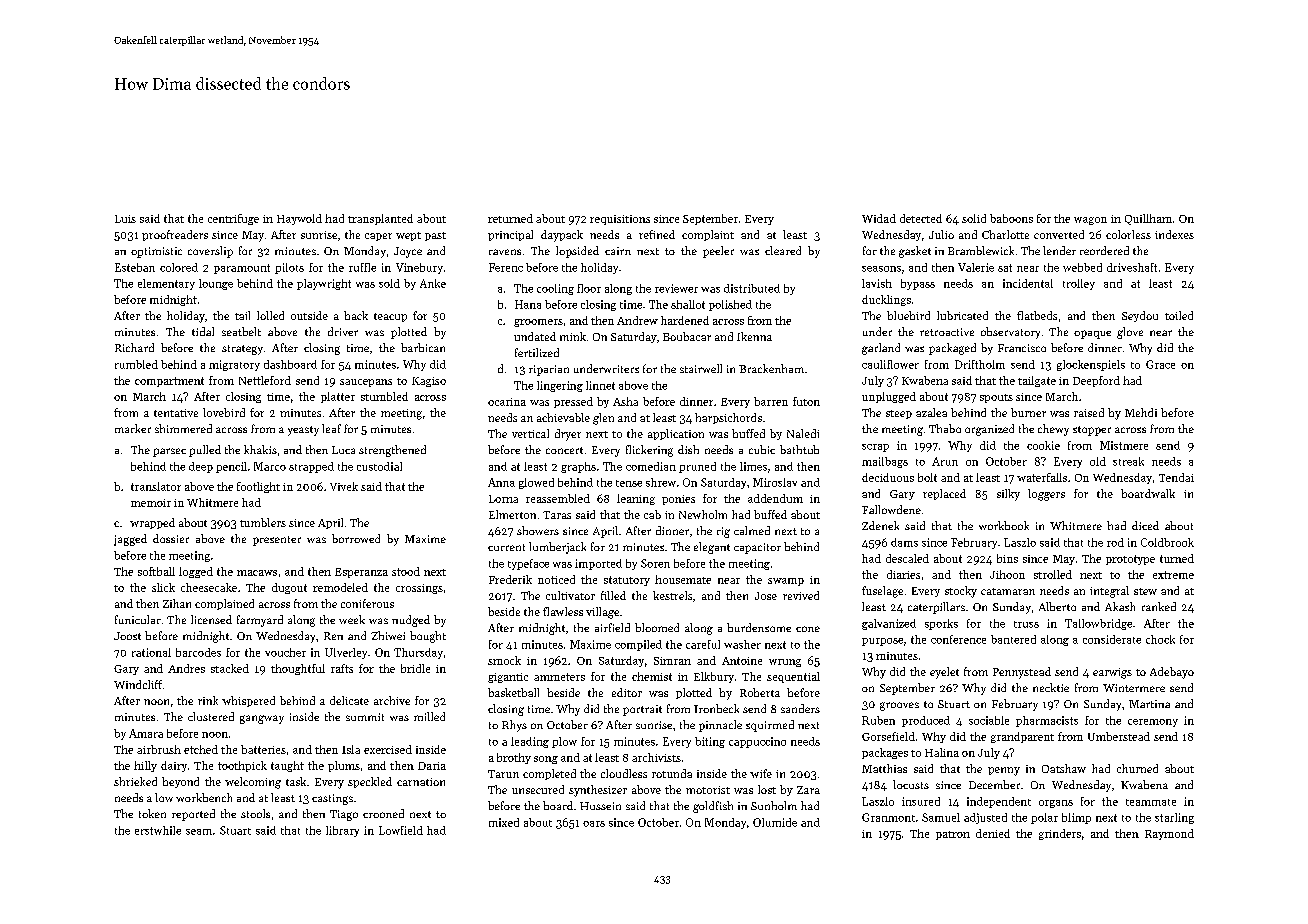 This screenshot has width=1308, height=924. Describe the element at coordinates (1079, 284) in the screenshot. I see `trolley` at that location.
